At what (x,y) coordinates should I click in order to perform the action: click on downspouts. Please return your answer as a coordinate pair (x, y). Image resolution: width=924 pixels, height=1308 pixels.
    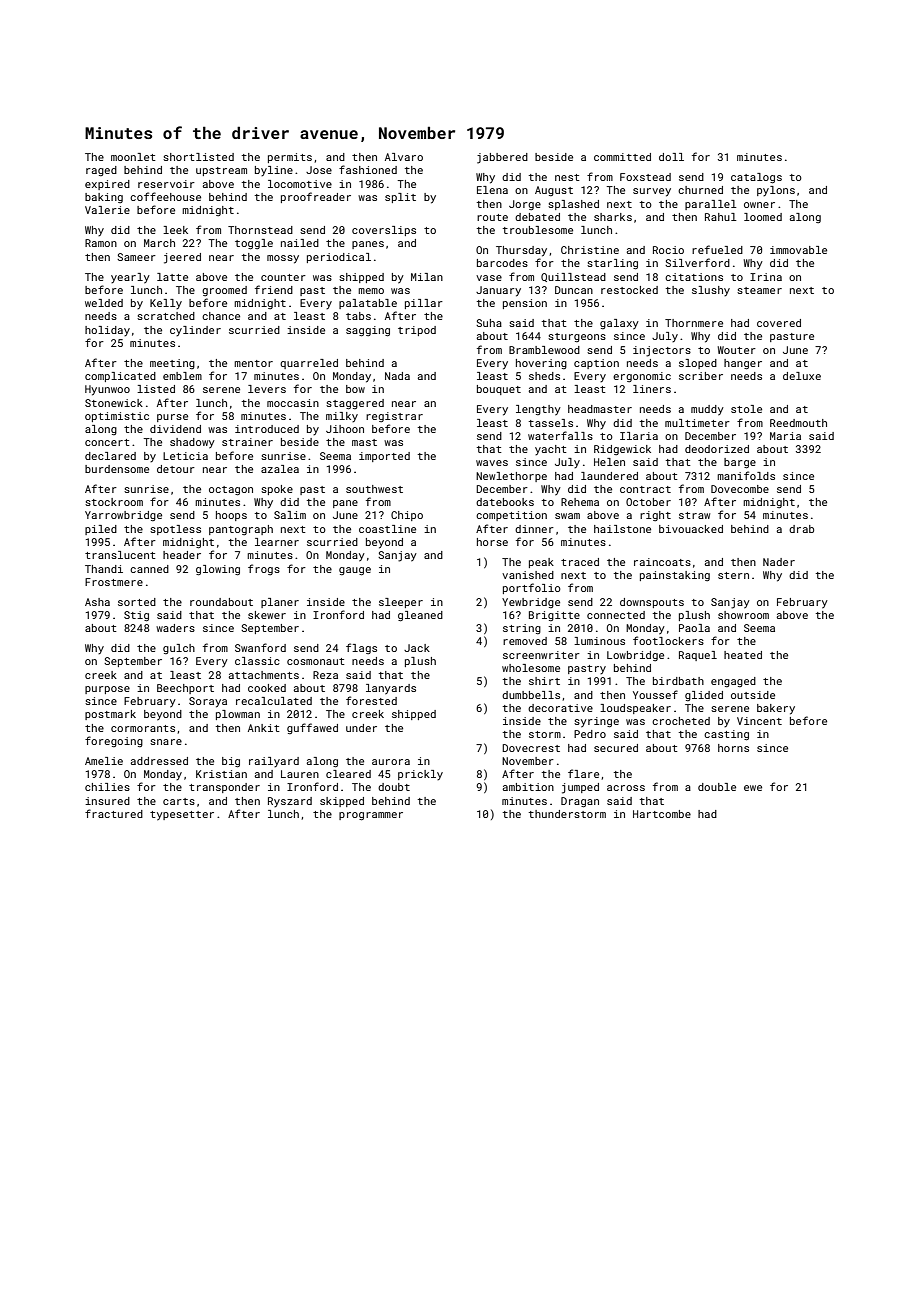
    Looking at the image, I should click on (652, 603).
